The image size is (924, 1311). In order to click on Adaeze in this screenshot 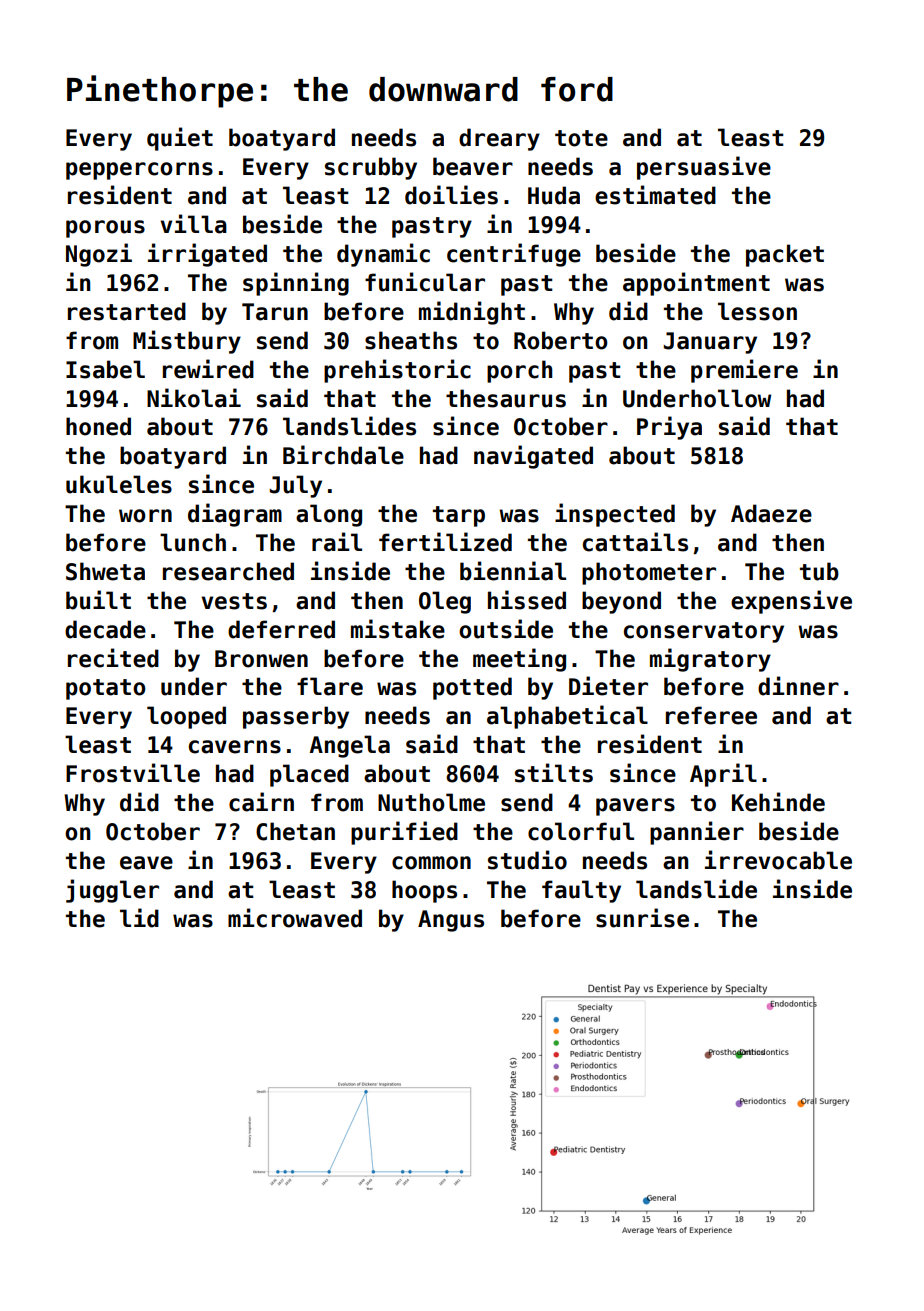, I will do `click(771, 513)`.
